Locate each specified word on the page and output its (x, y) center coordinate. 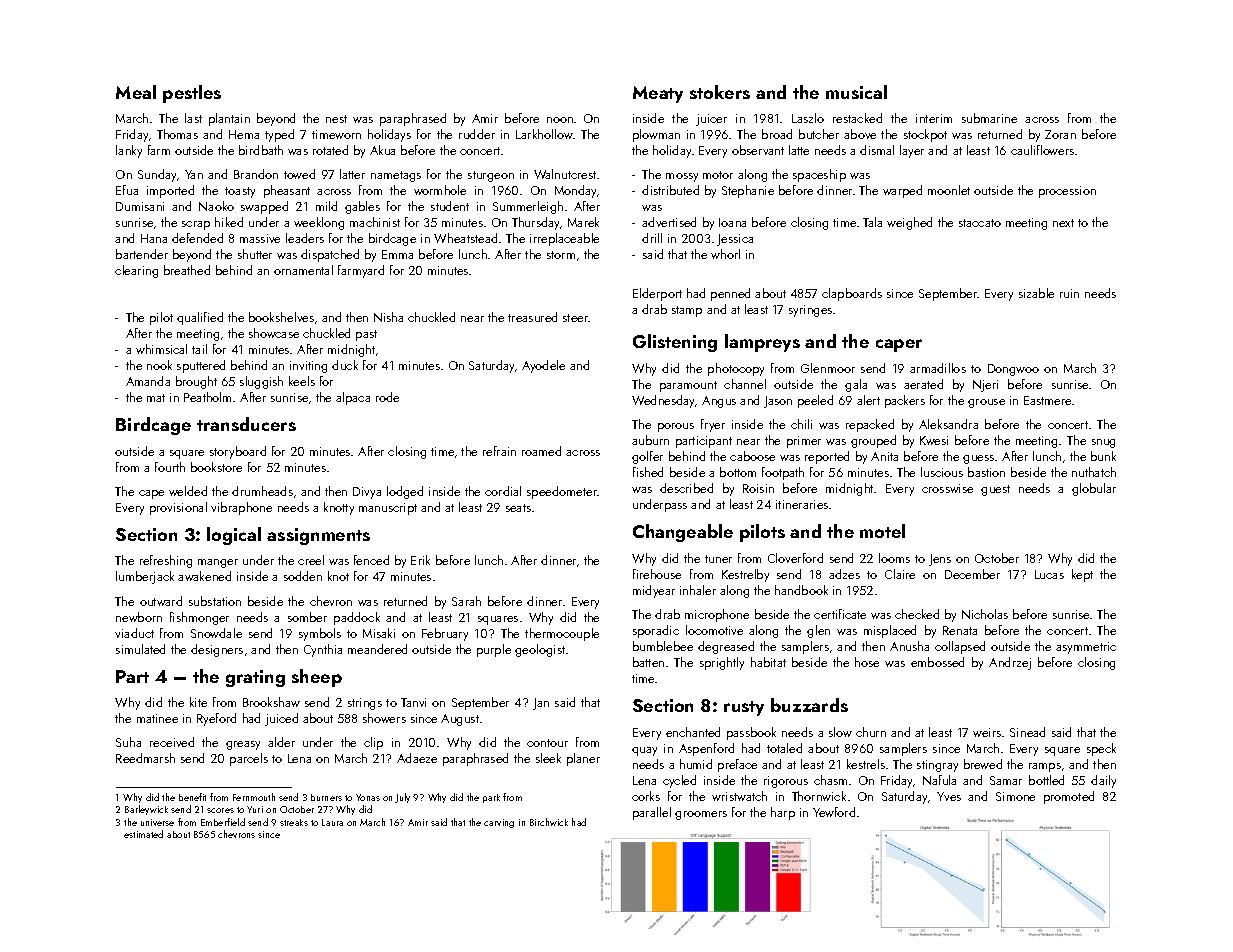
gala (856, 385)
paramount (688, 386)
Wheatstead (465, 238)
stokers (720, 92)
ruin (1069, 293)
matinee (157, 718)
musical (856, 92)
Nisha (388, 317)
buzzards (809, 705)
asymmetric (1086, 648)
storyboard (238, 452)
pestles (192, 94)
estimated (143, 834)
